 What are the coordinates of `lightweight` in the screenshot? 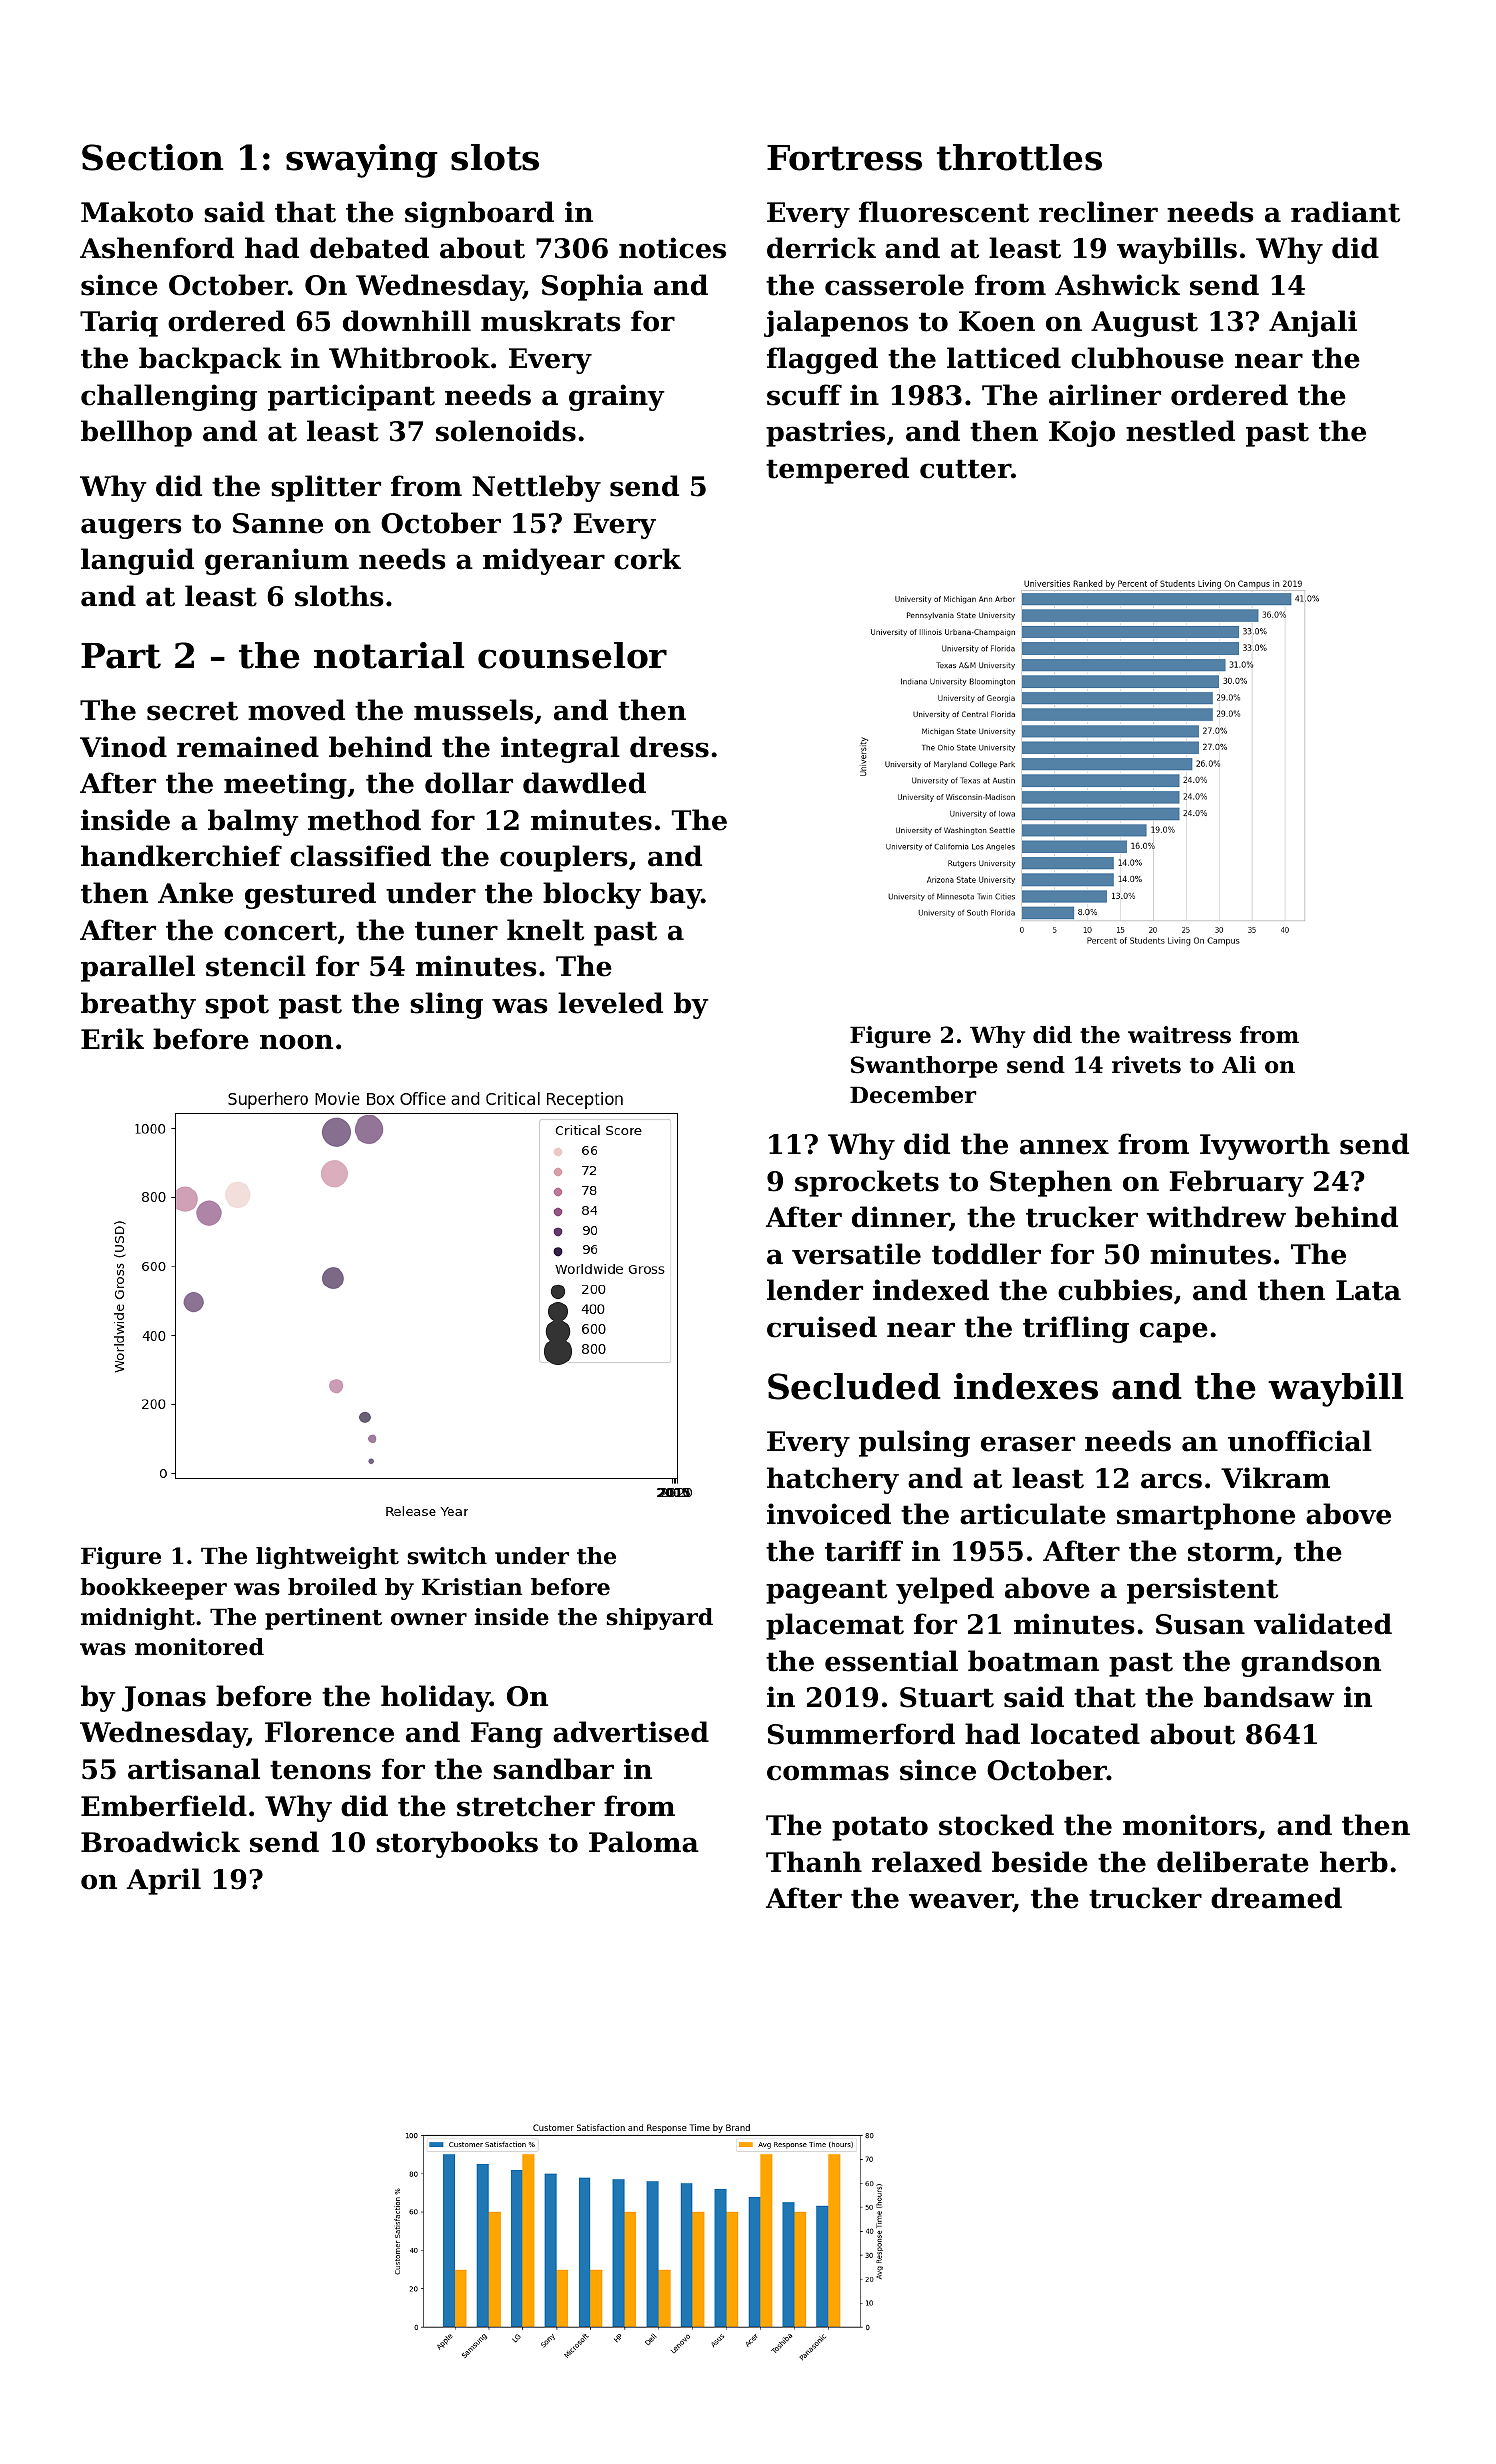 It's located at (327, 1558).
